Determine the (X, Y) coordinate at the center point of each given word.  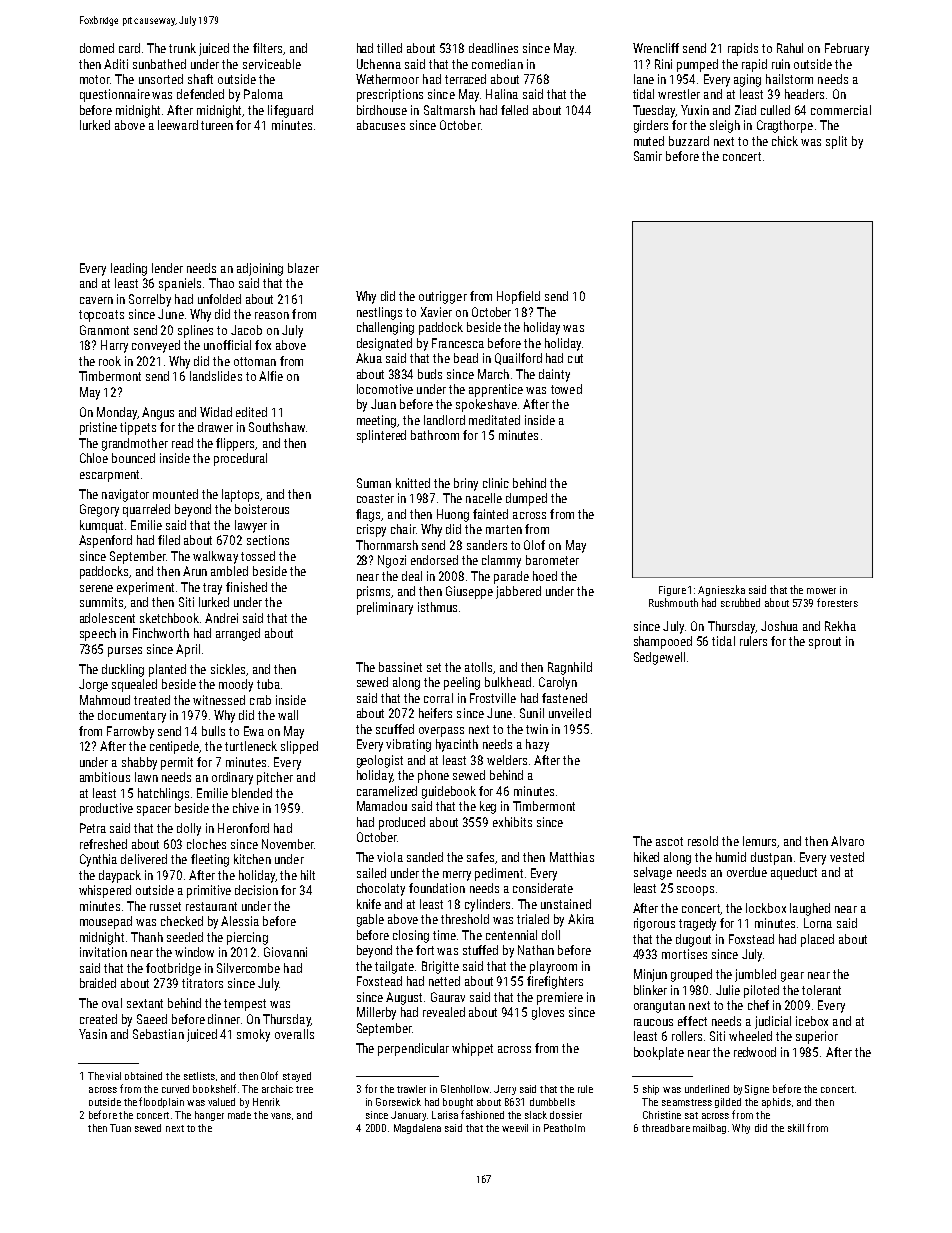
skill (796, 1128)
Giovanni (285, 952)
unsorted (161, 79)
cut (575, 358)
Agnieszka (721, 590)
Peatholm (564, 1128)
